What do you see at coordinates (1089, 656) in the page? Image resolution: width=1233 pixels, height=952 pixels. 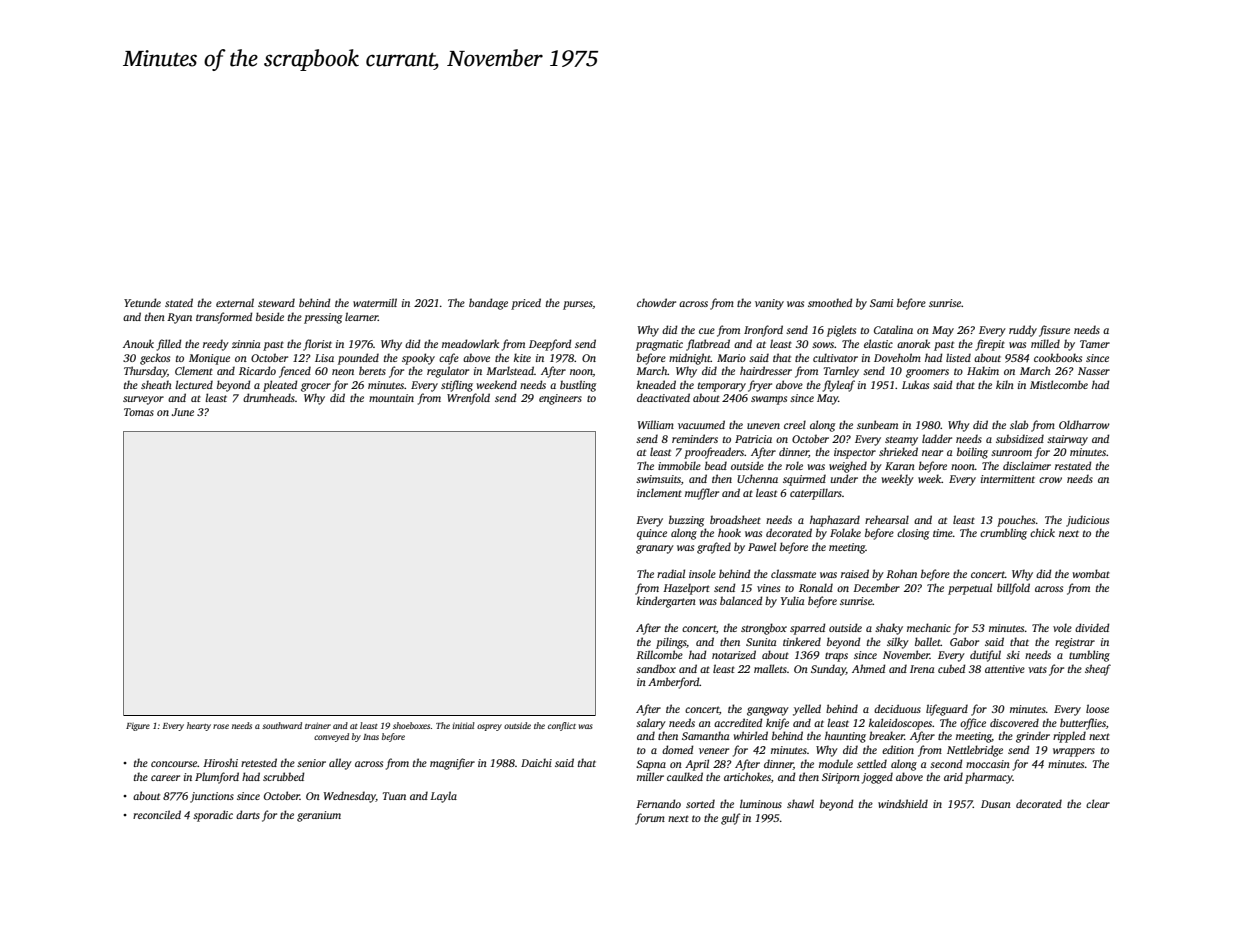 I see `tumbling` at bounding box center [1089, 656].
